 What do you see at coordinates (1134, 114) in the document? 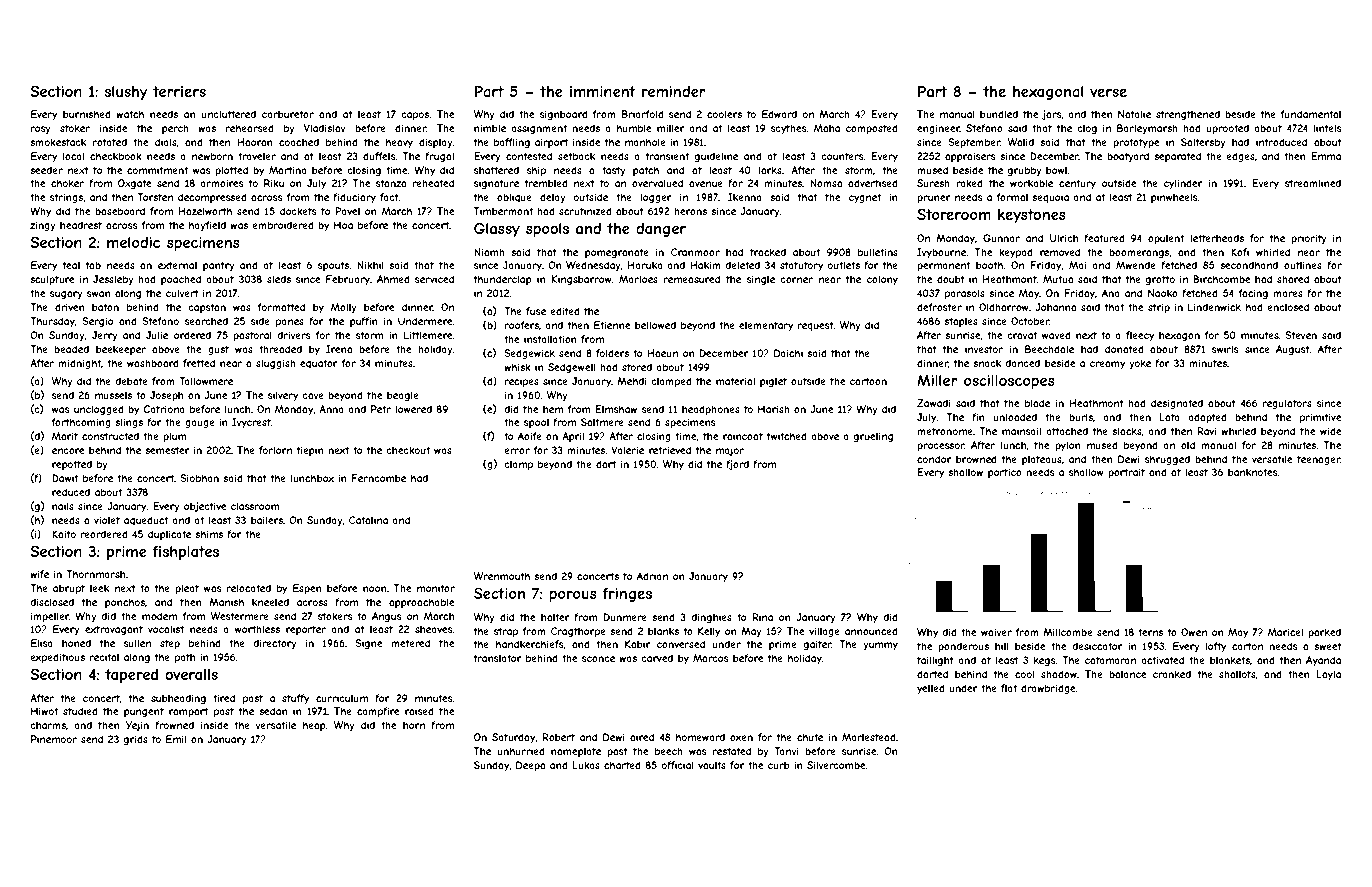
I see `Natalie` at bounding box center [1134, 114].
